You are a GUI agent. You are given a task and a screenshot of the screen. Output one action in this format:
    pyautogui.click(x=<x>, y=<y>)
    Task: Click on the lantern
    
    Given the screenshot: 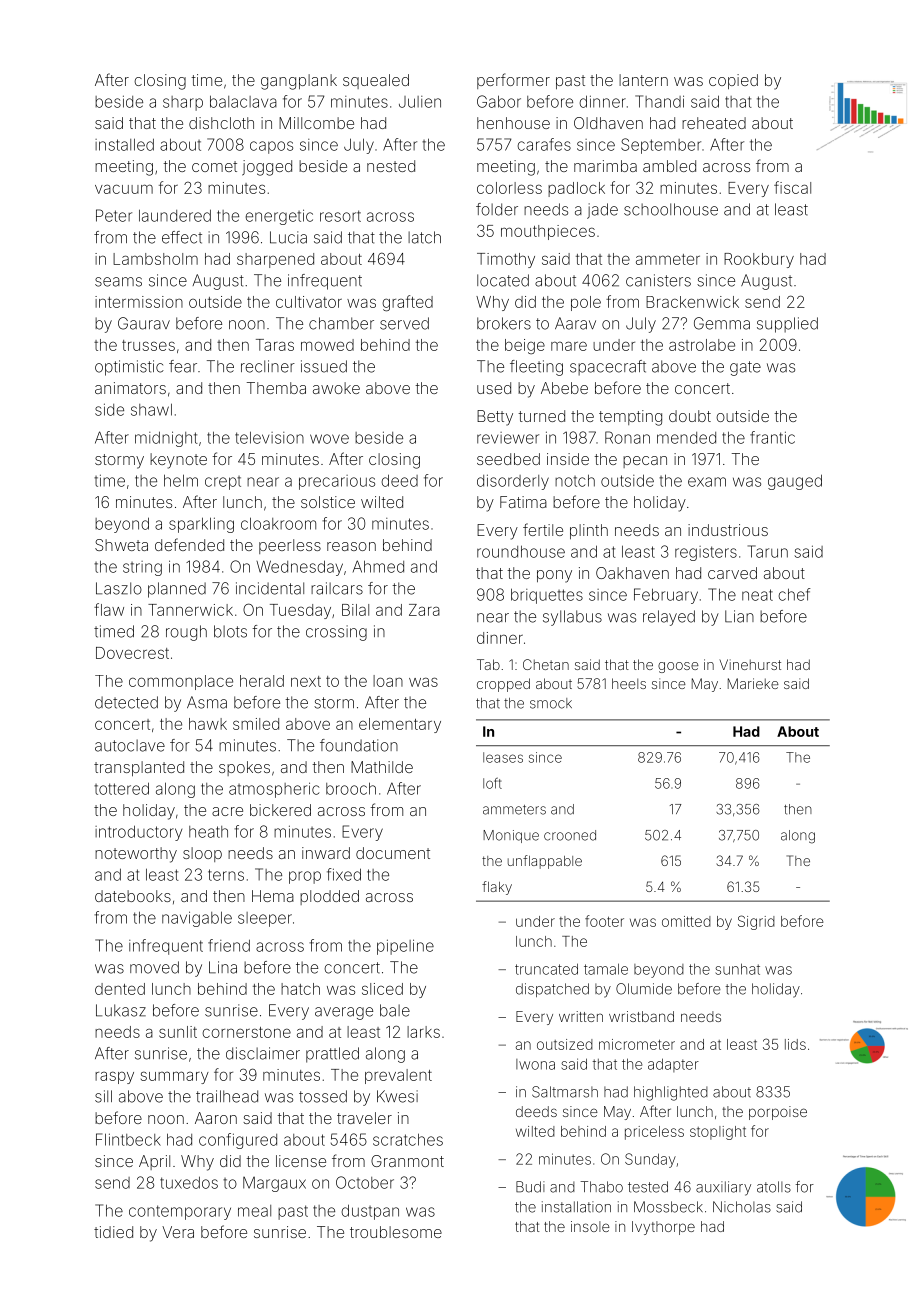 What is the action you would take?
    pyautogui.click(x=643, y=80)
